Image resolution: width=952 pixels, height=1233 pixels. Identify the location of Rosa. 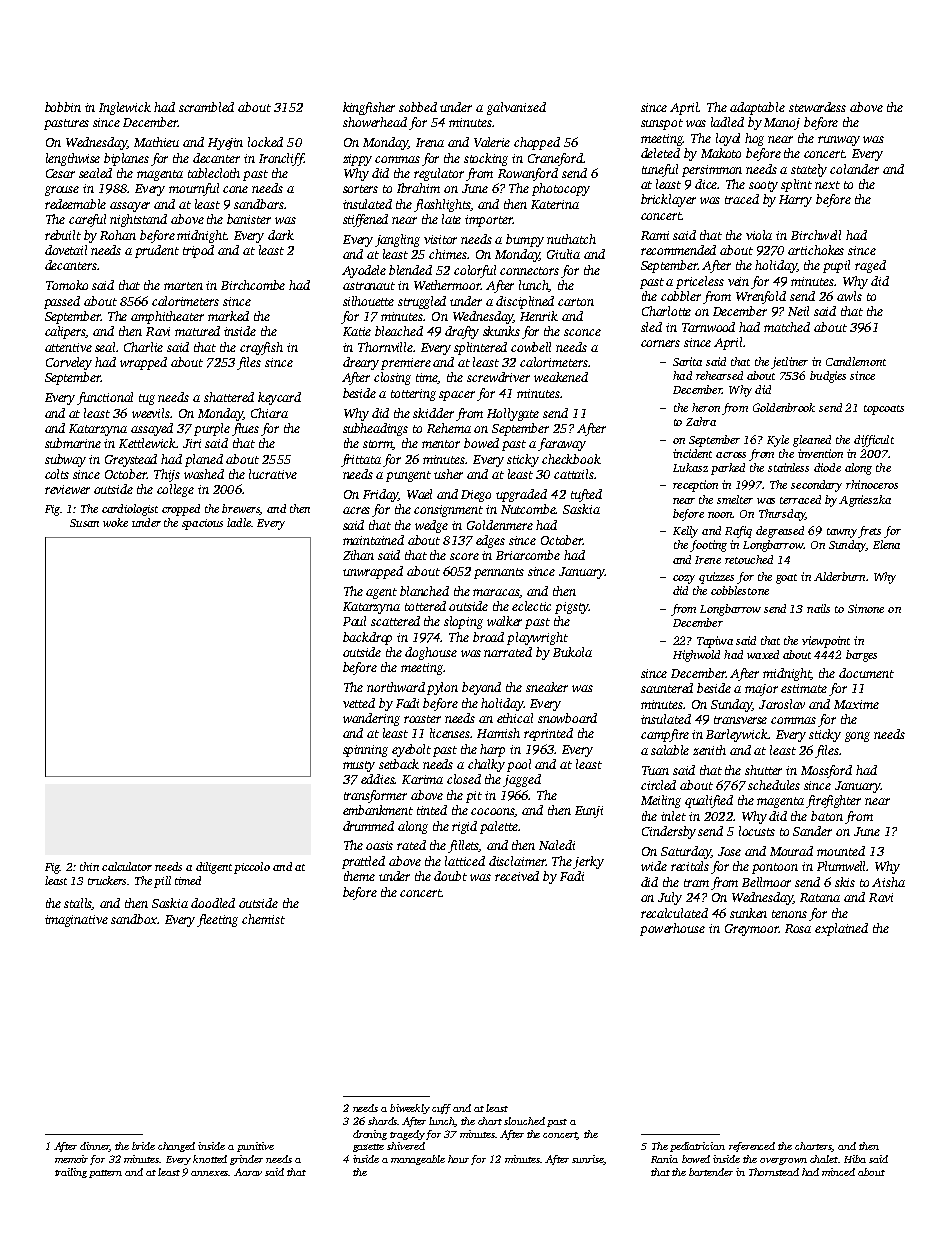
(798, 928).
